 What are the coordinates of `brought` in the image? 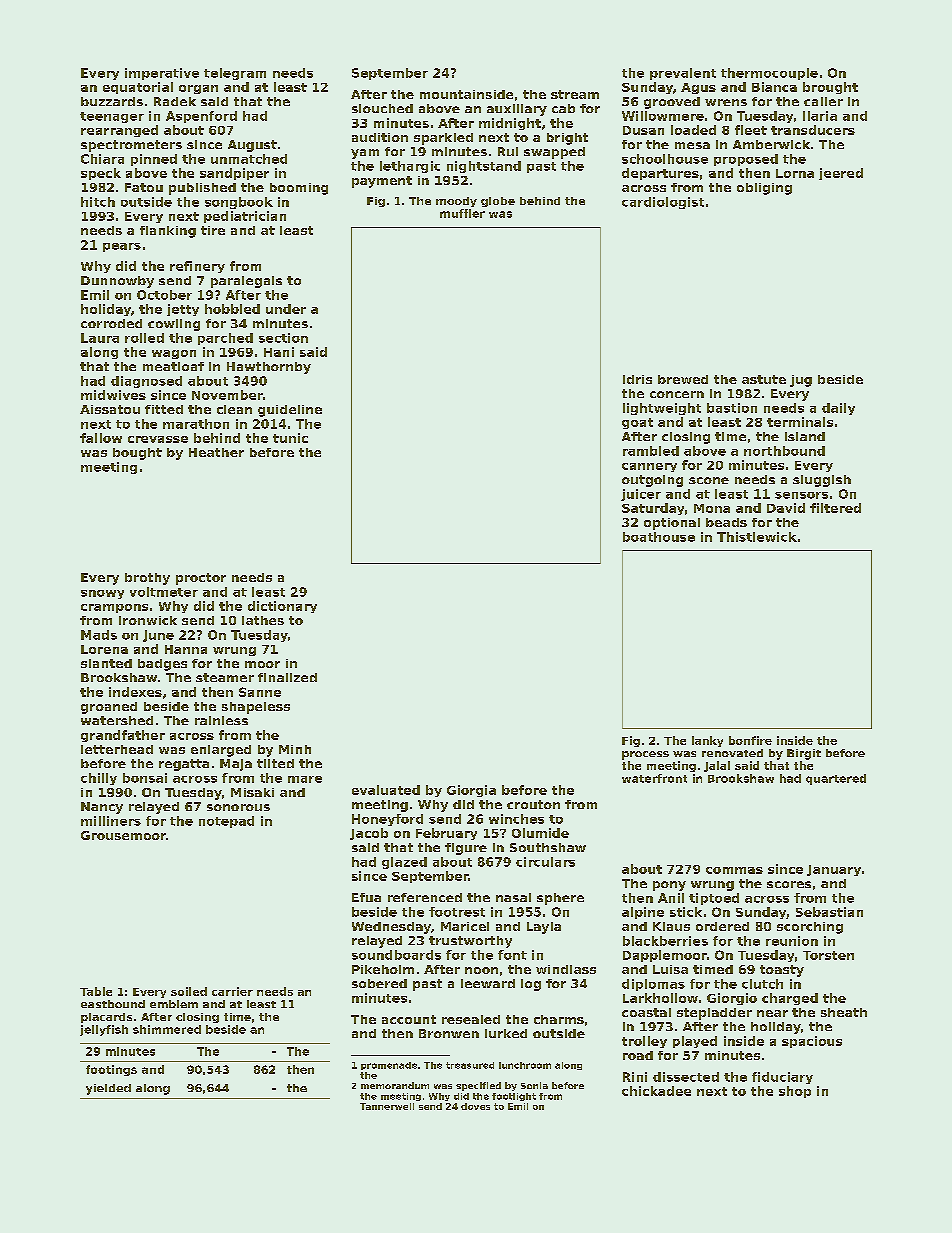 It's located at (830, 88).
